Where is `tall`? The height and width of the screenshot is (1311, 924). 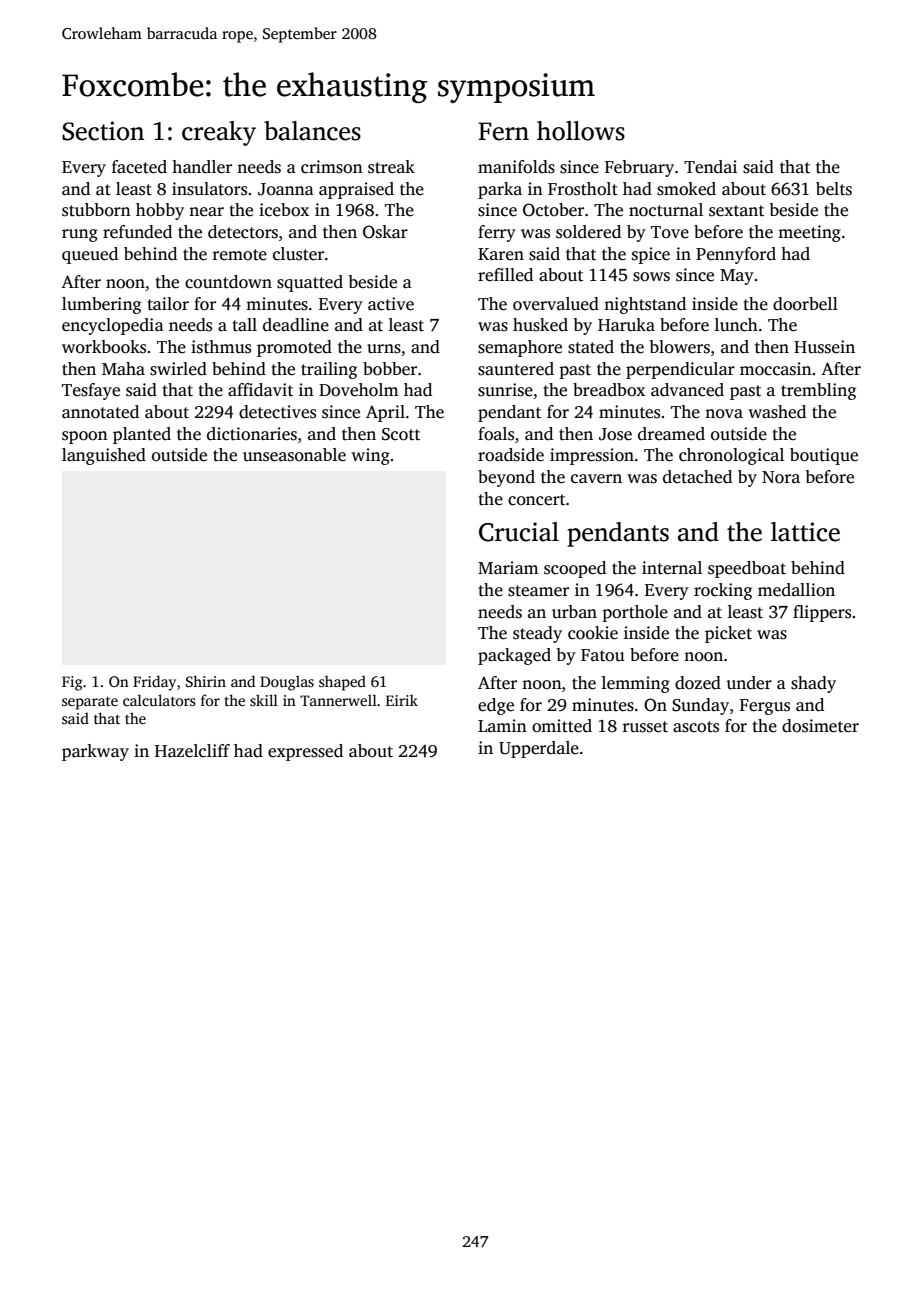
tall is located at coordinates (245, 325).
